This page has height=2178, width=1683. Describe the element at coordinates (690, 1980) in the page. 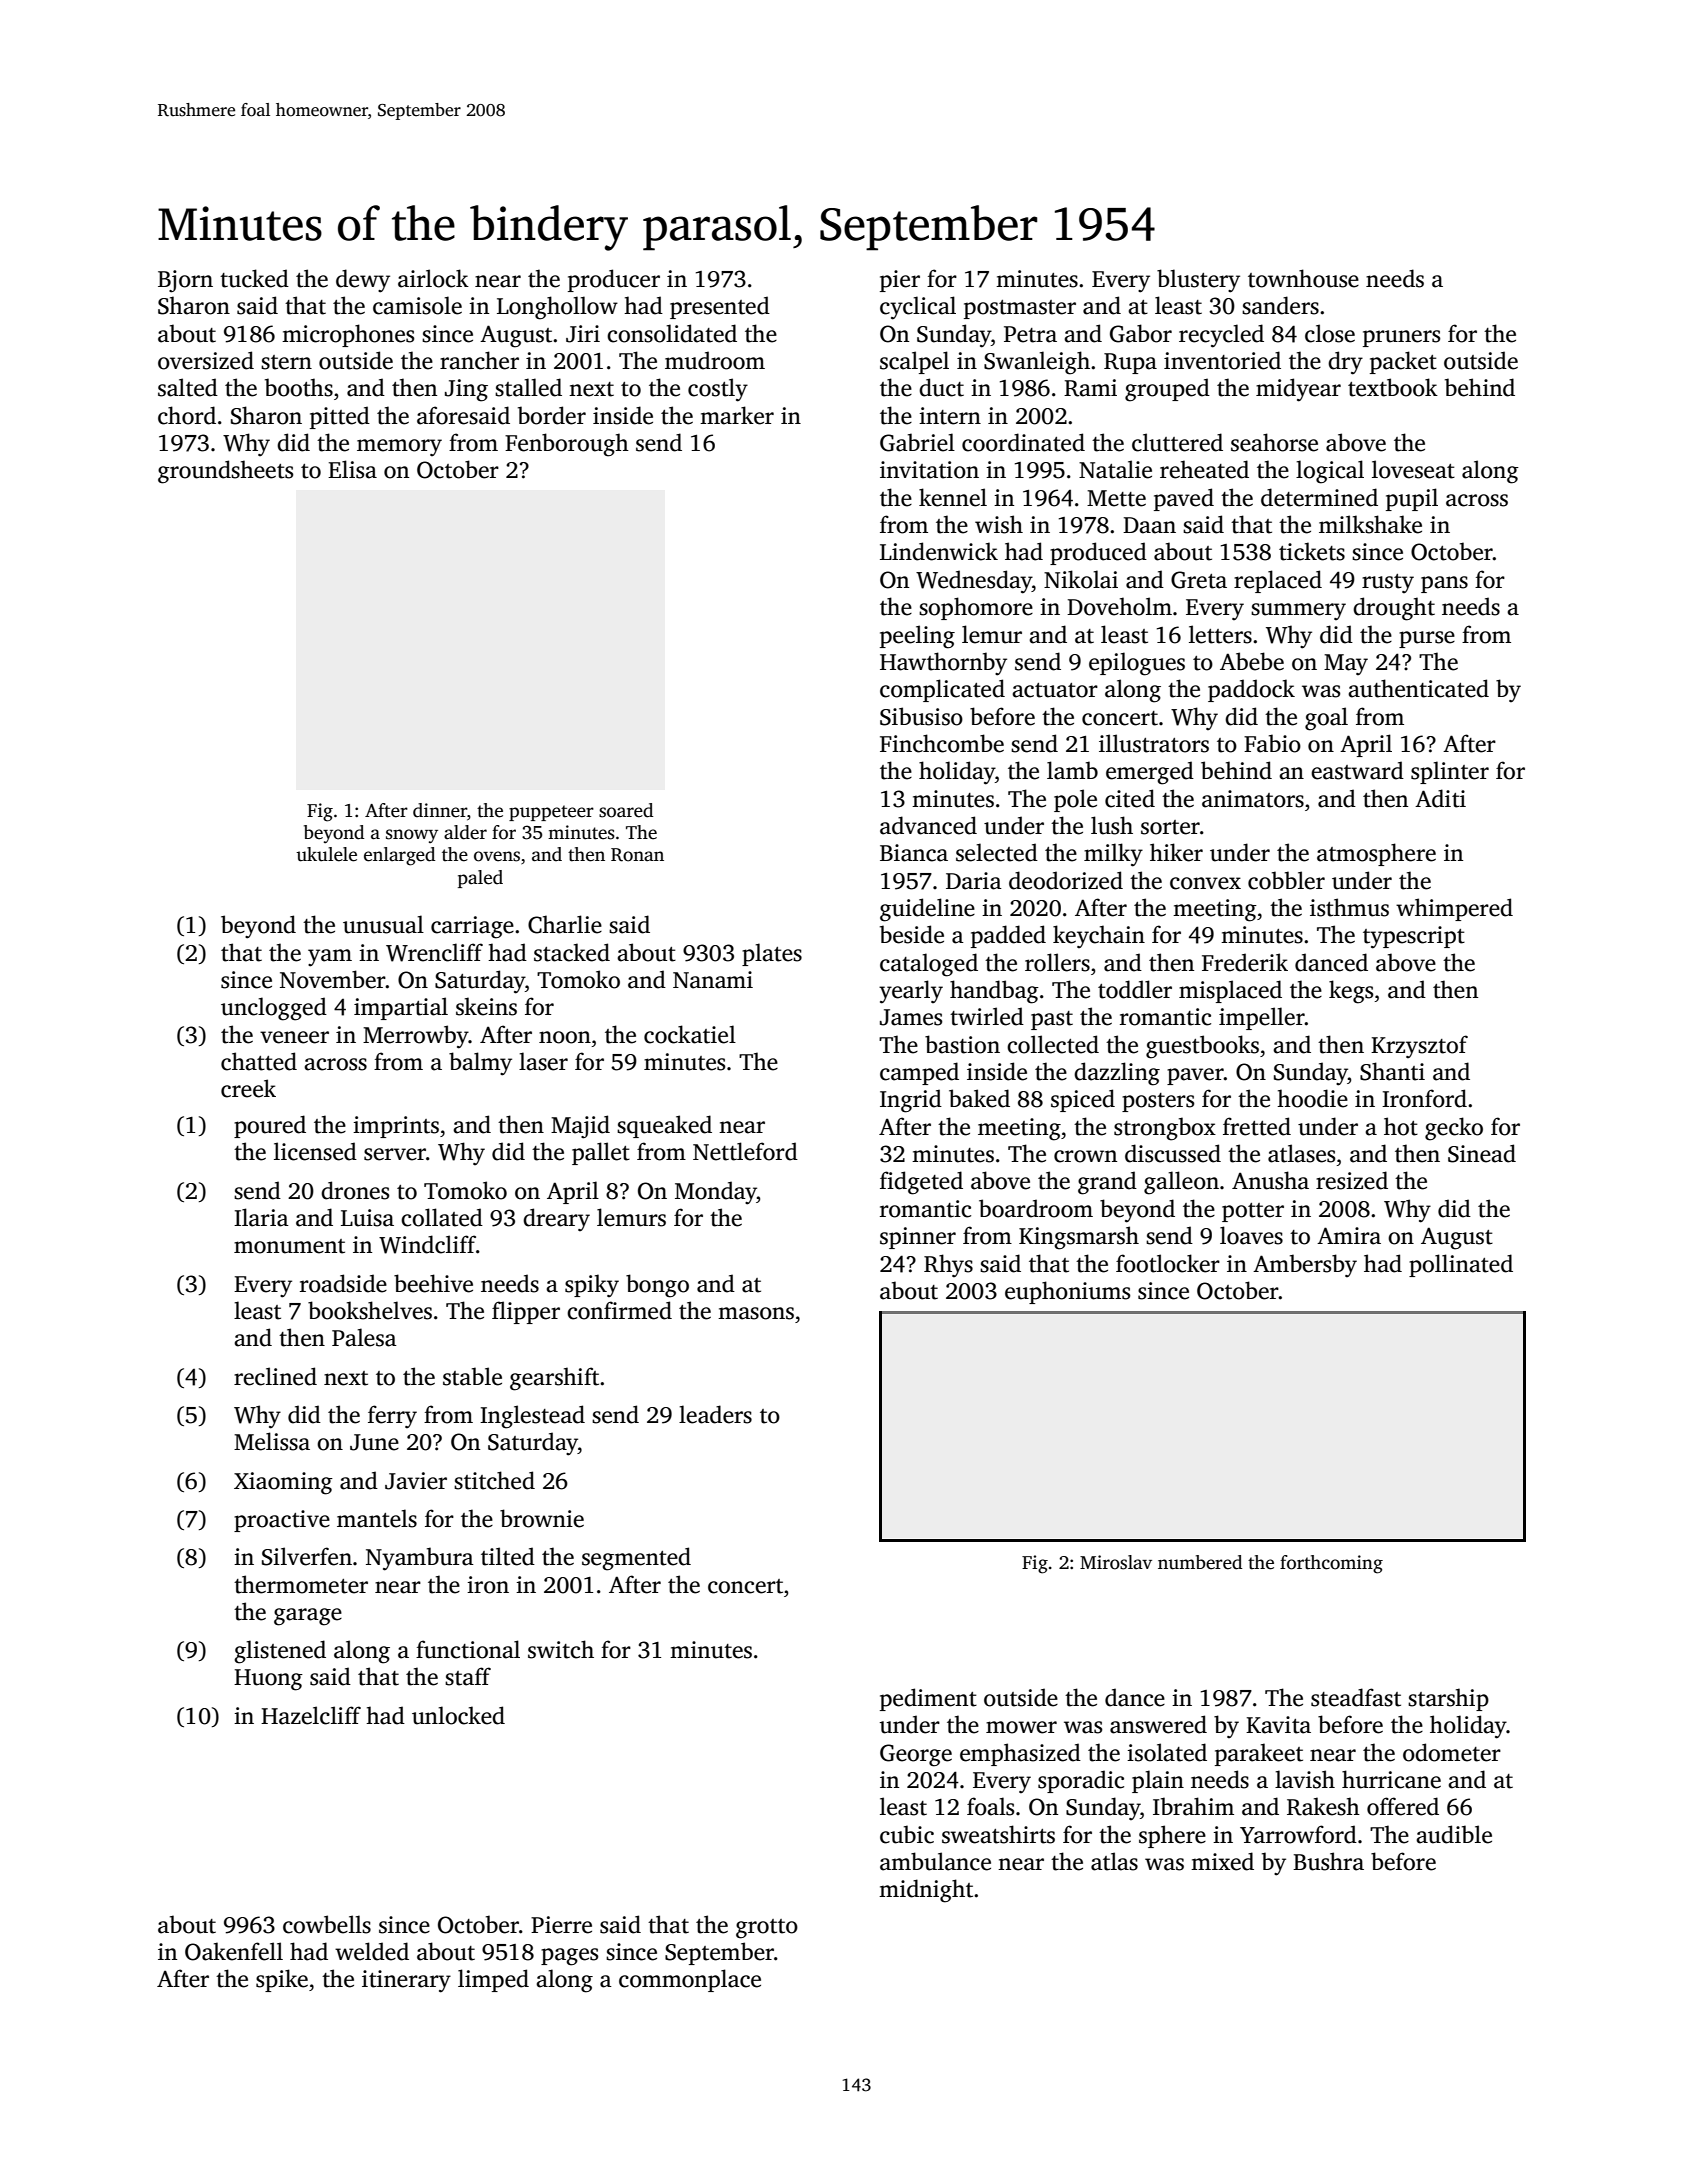

I see `commonplace` at that location.
